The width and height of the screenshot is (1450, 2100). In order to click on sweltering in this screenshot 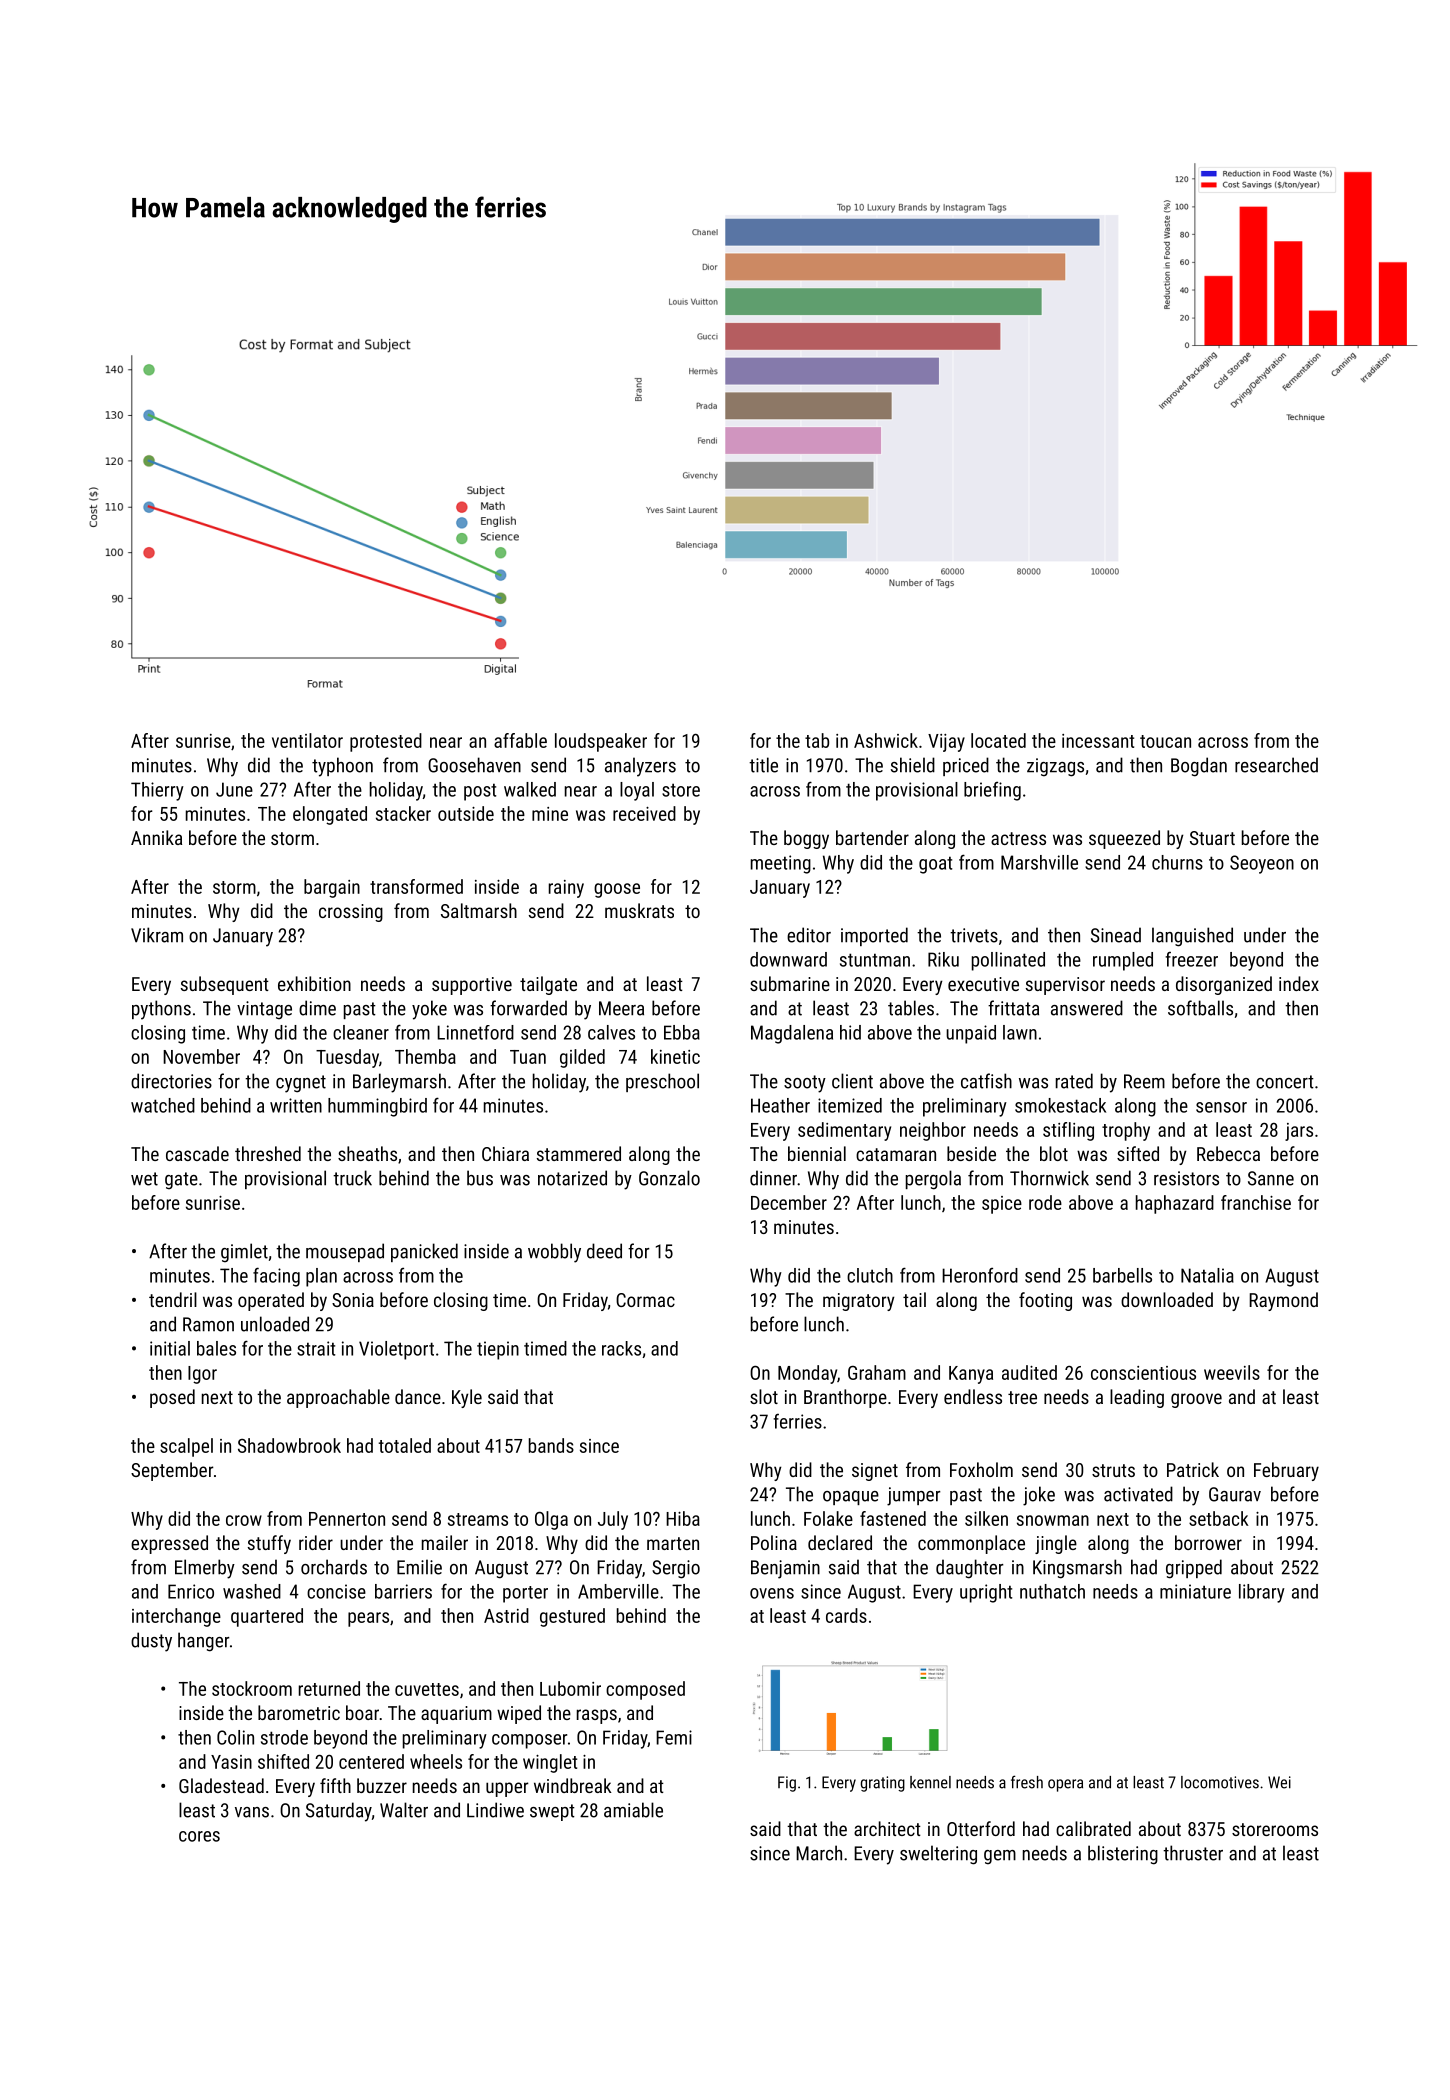, I will do `click(938, 1855)`.
